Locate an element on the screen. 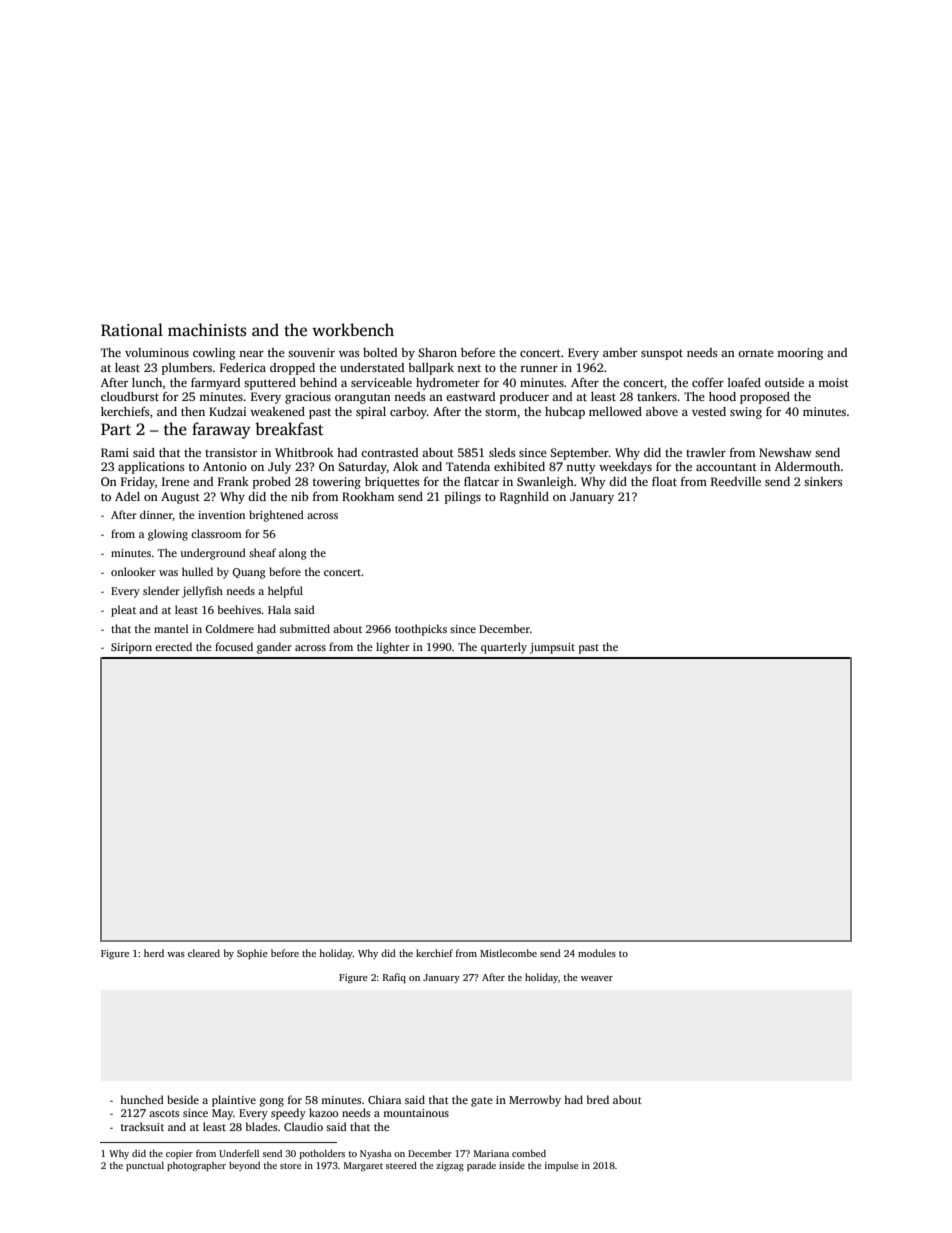 Image resolution: width=952 pixels, height=1233 pixels. Merrowby is located at coordinates (535, 1101).
